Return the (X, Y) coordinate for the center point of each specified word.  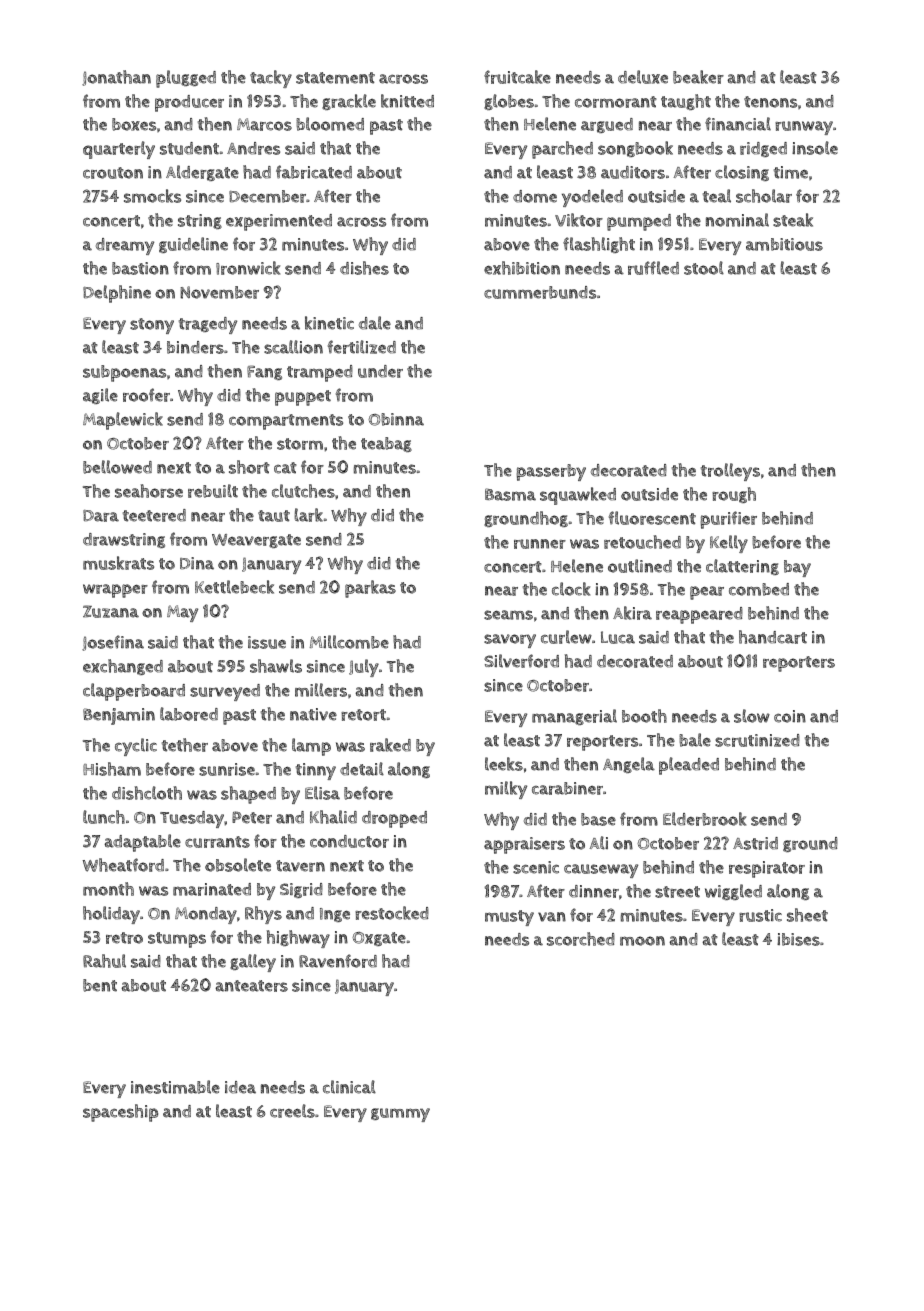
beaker (698, 77)
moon (642, 941)
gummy (400, 1115)
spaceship (120, 1113)
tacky (271, 79)
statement (335, 78)
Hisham (112, 769)
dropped (394, 819)
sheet (807, 915)
